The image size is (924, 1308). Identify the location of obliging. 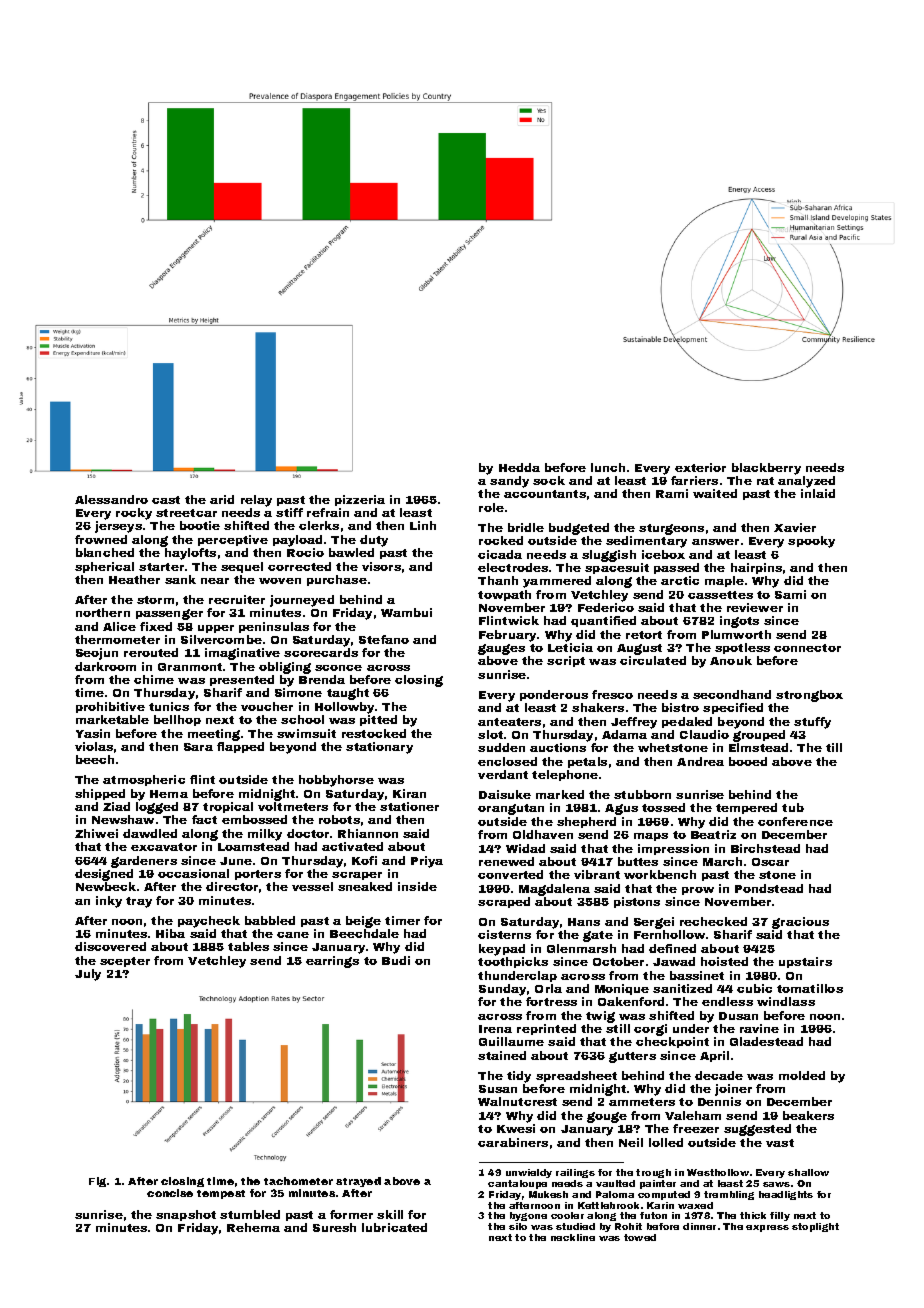
(285, 668).
